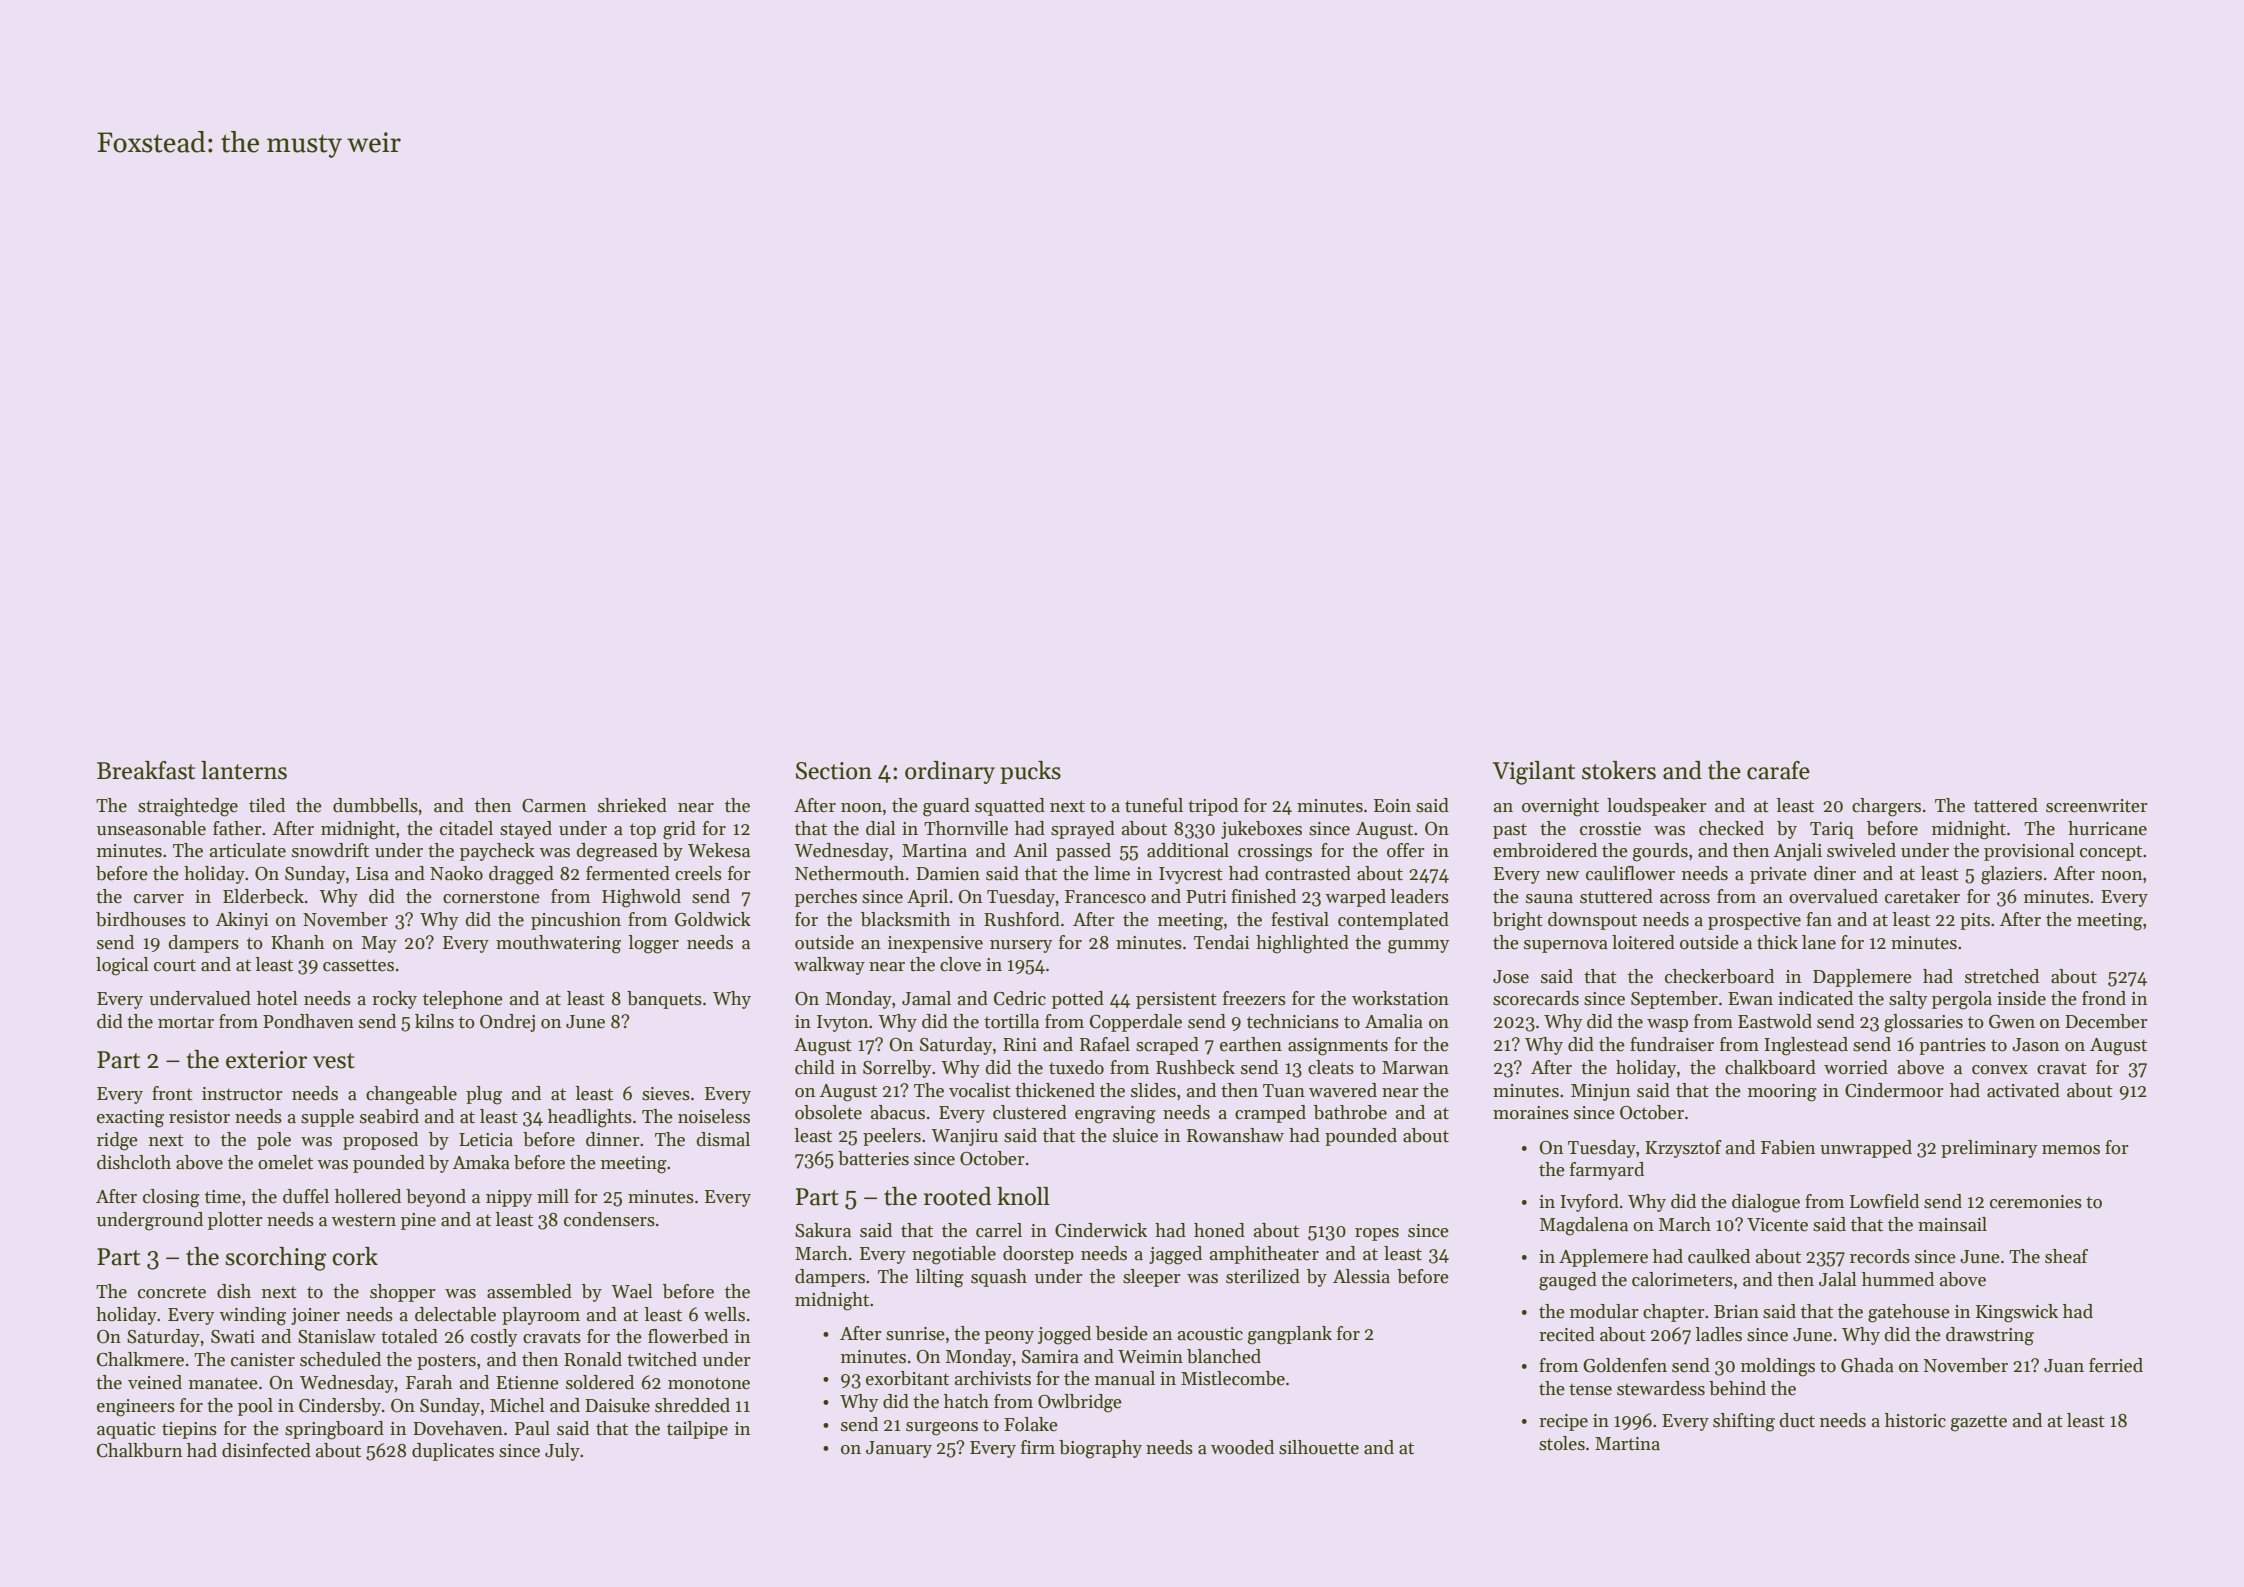 Image resolution: width=2244 pixels, height=1587 pixels. What do you see at coordinates (1909, 1313) in the image?
I see `gatehouse` at bounding box center [1909, 1313].
